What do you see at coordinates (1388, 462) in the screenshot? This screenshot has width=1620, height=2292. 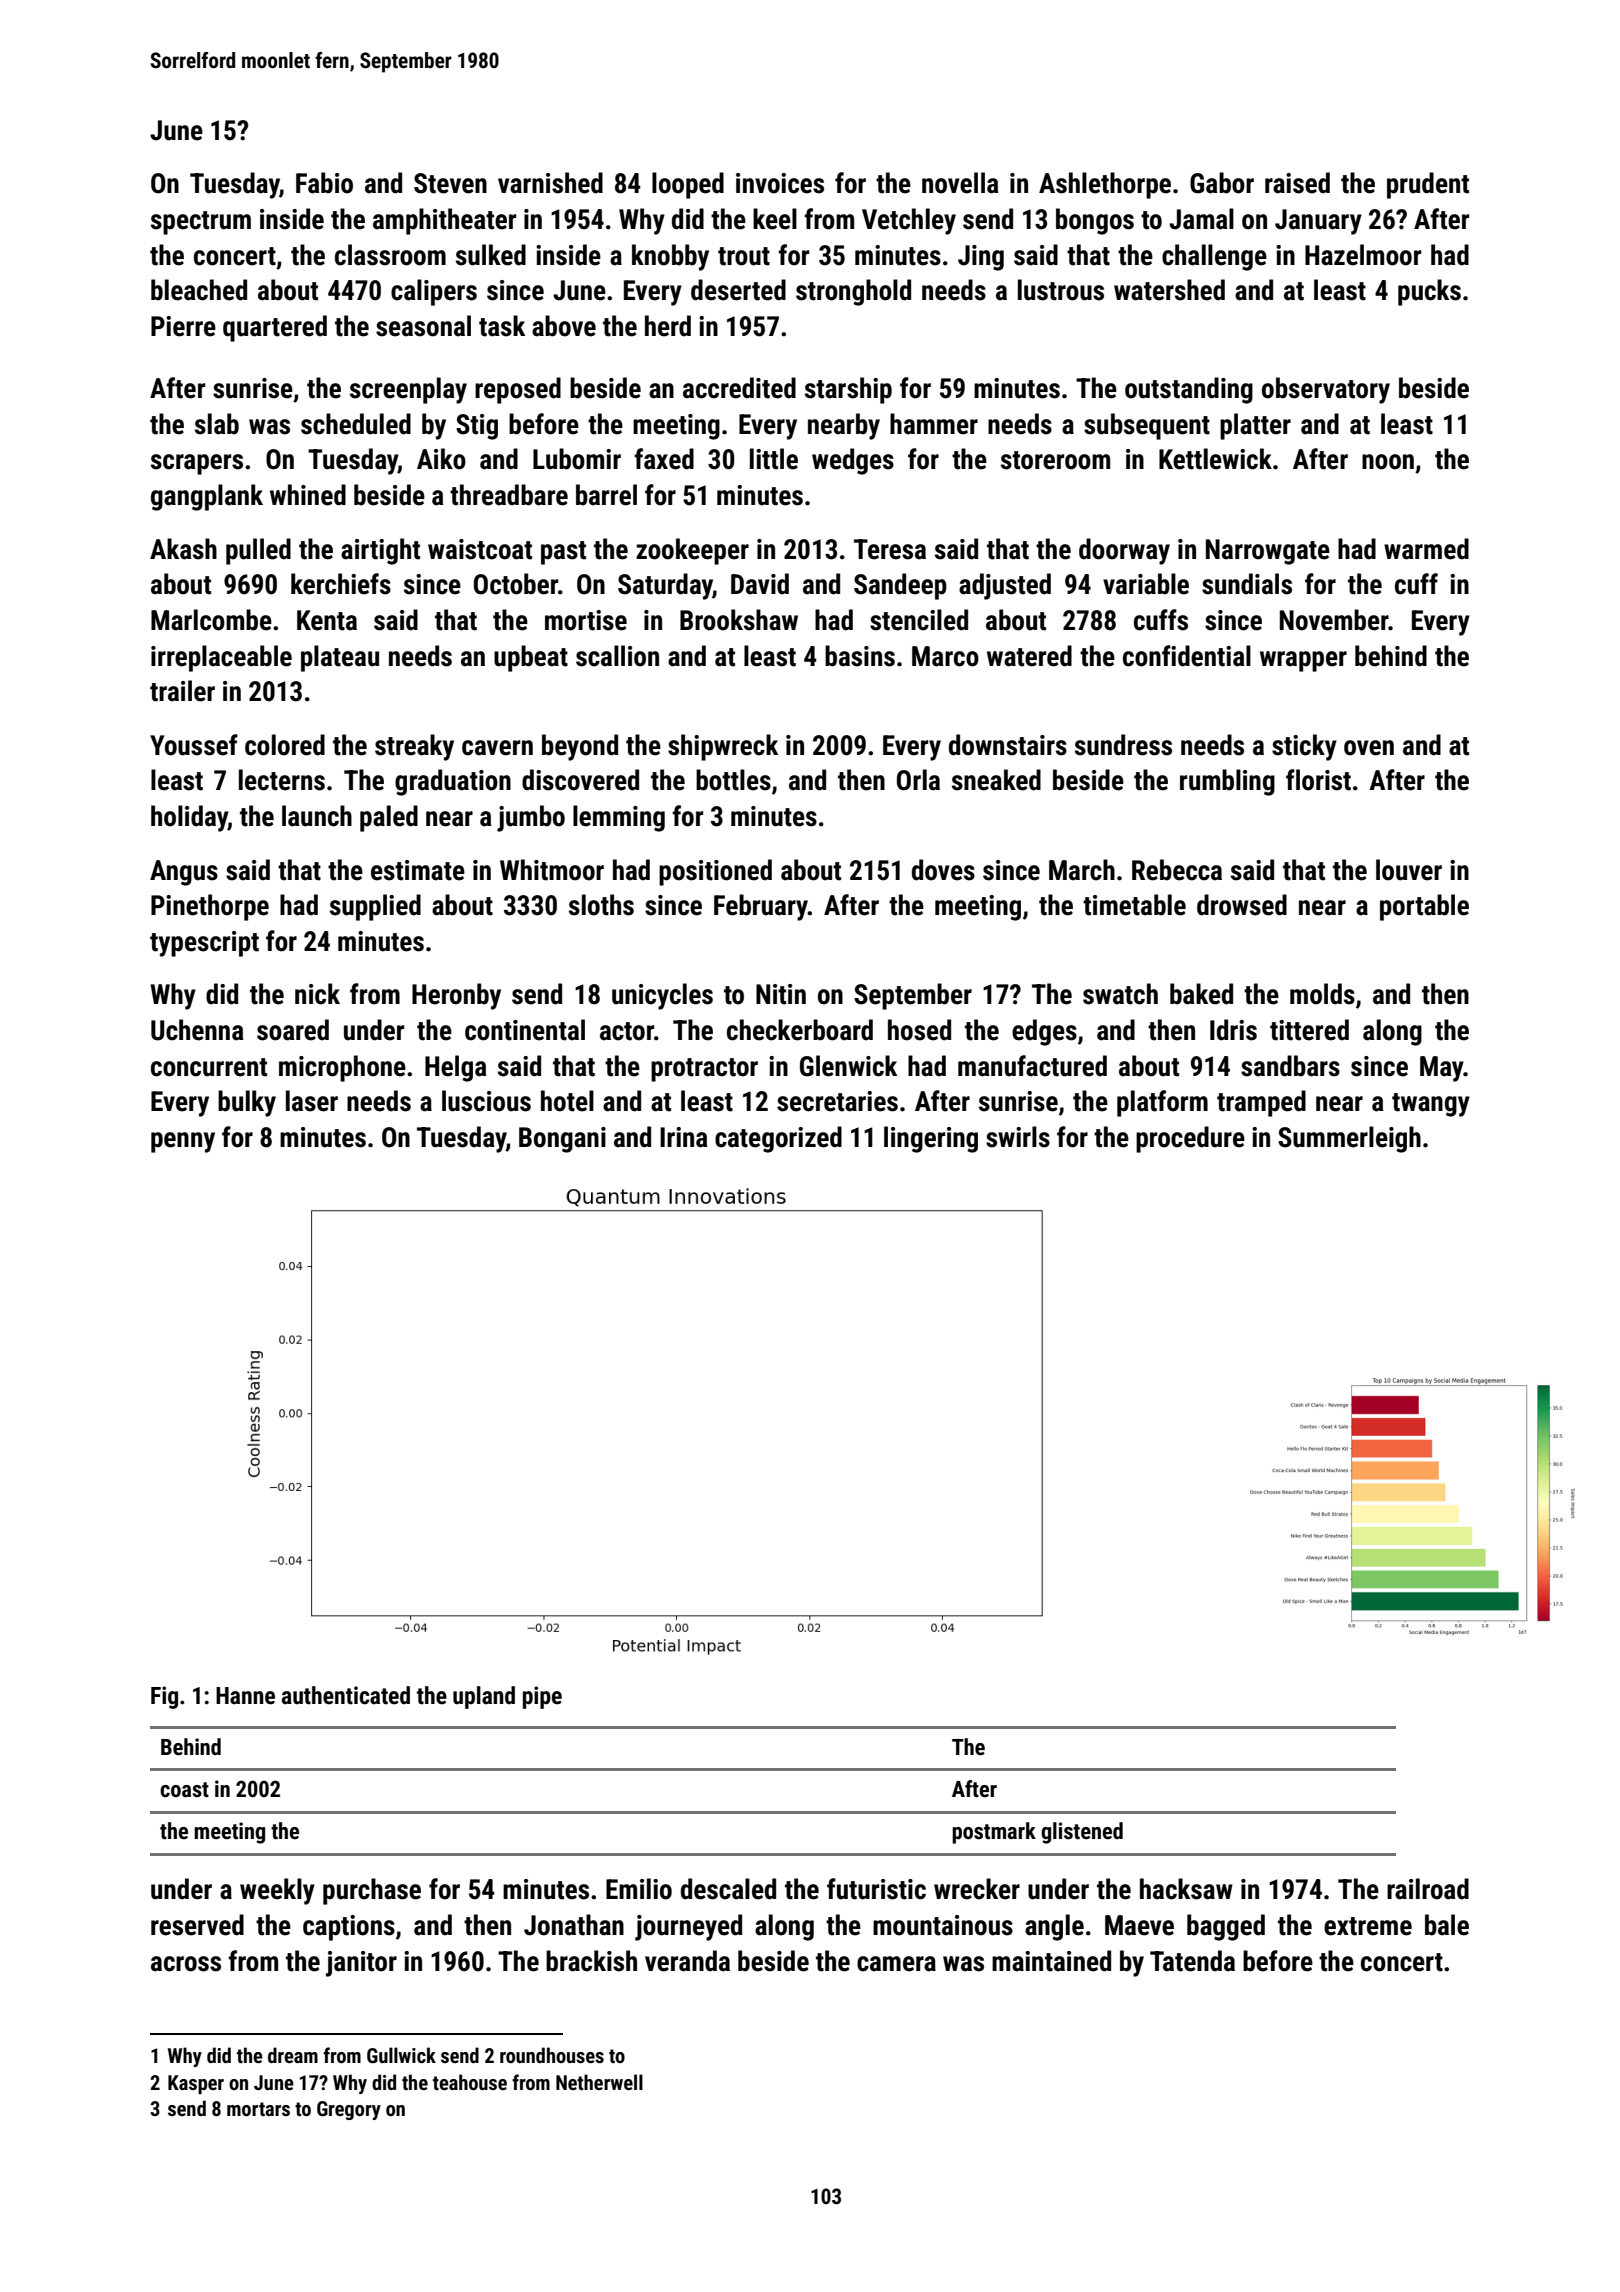 I see `noon` at bounding box center [1388, 462].
